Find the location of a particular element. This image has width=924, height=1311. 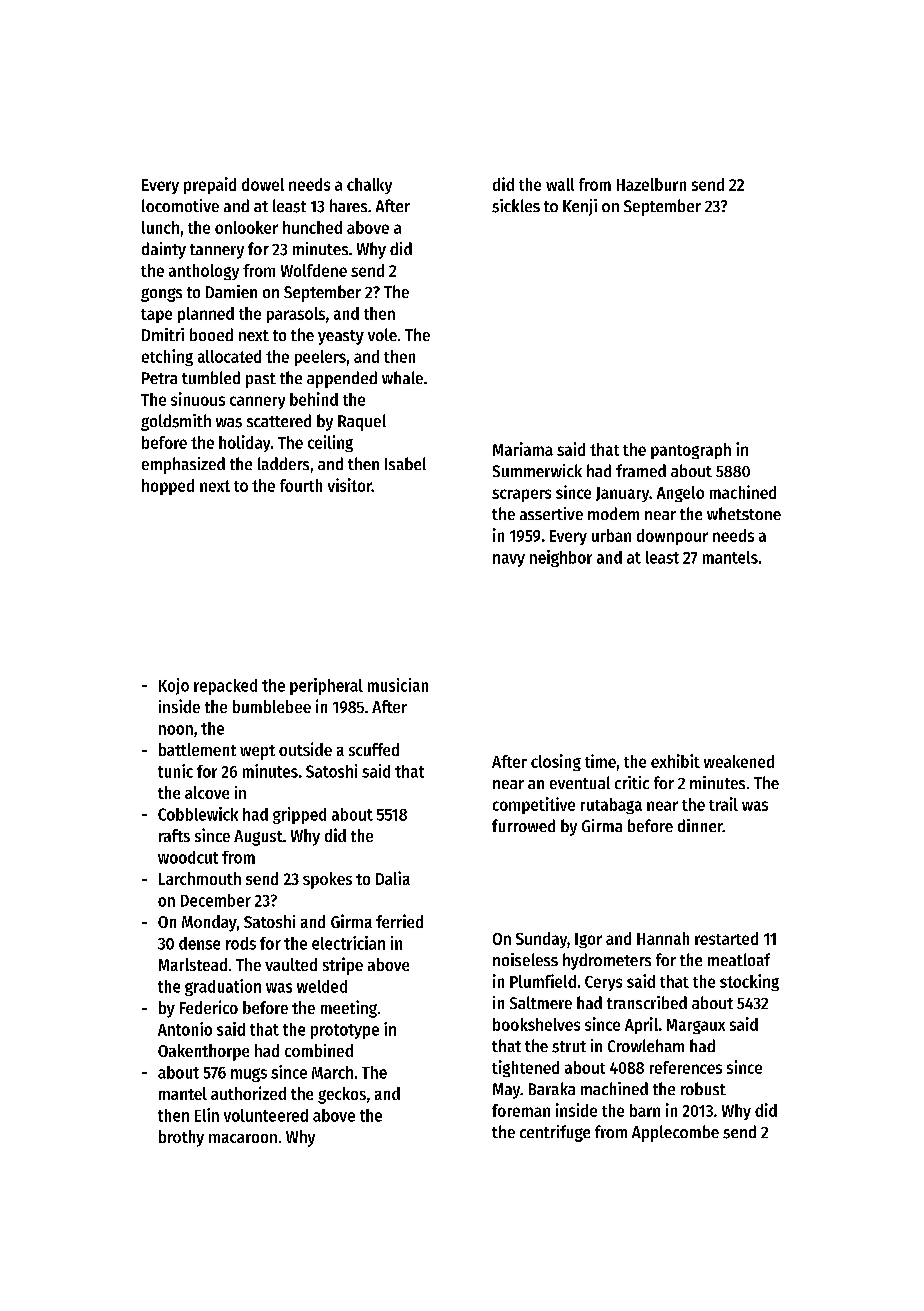

Crowleham is located at coordinates (646, 1045).
